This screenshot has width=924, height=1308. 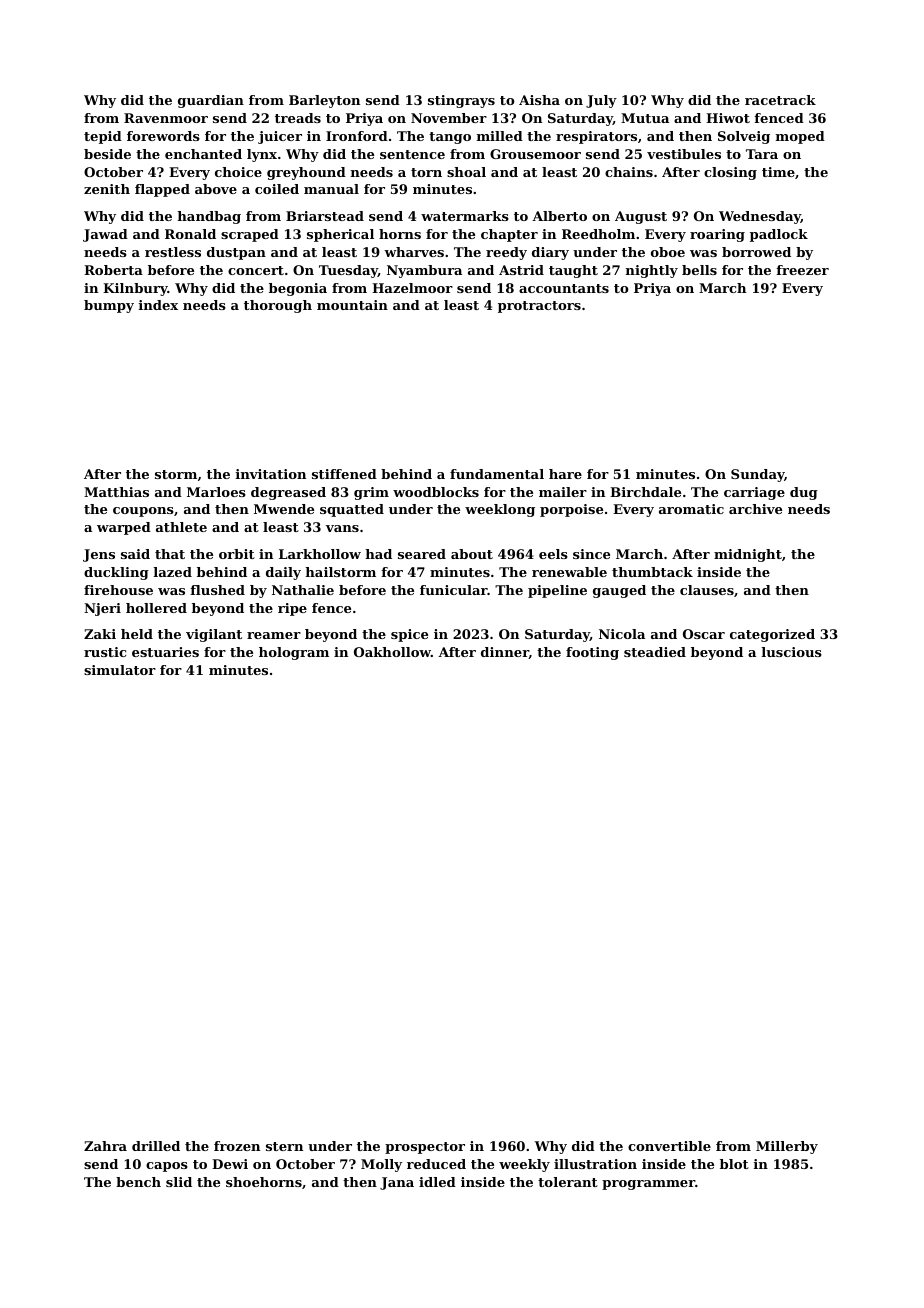 What do you see at coordinates (655, 652) in the screenshot?
I see `steadied` at bounding box center [655, 652].
